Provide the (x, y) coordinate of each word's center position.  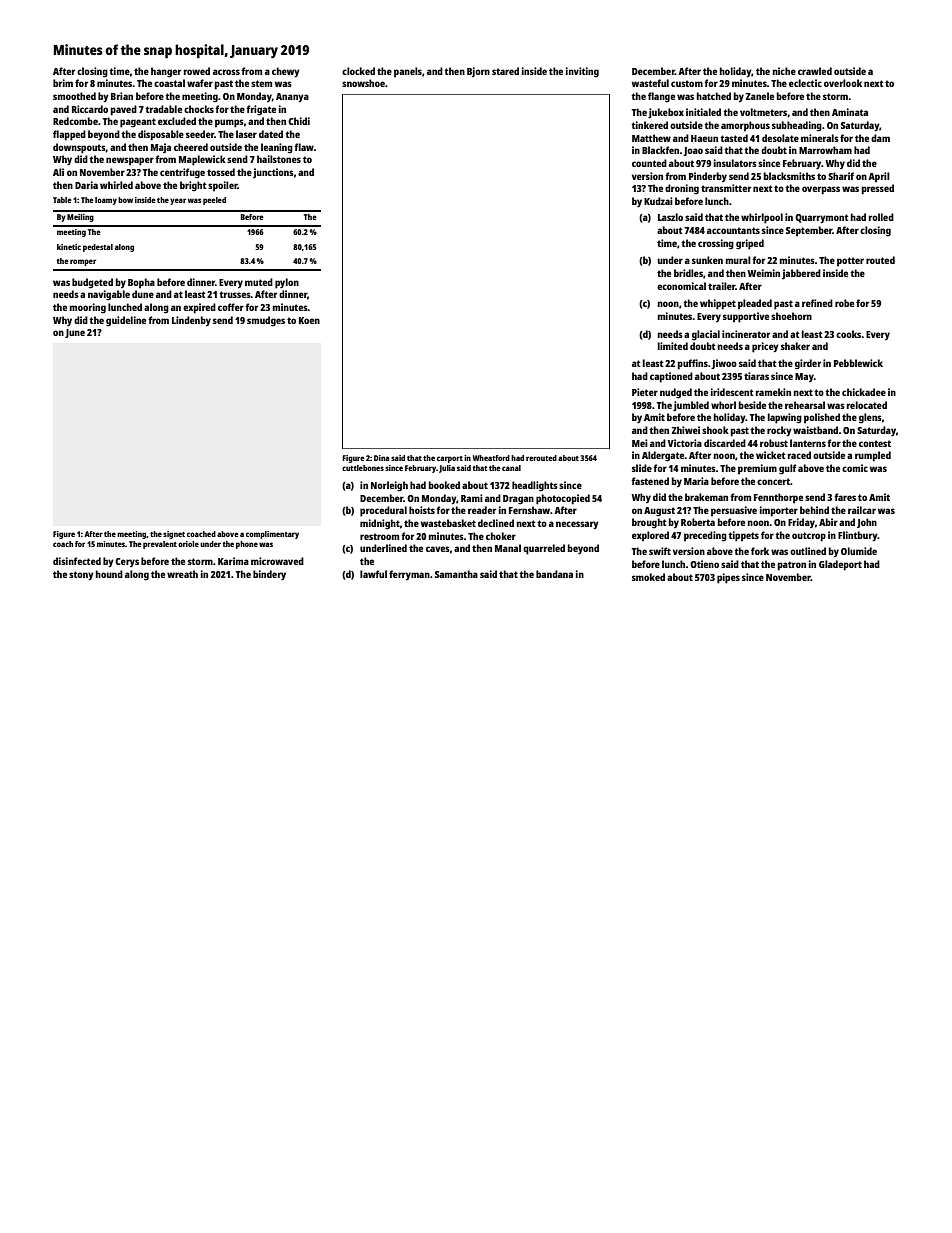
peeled (214, 201)
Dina (381, 458)
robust (774, 443)
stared (505, 71)
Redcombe (75, 121)
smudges (266, 321)
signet (174, 535)
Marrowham (825, 150)
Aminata (850, 112)
